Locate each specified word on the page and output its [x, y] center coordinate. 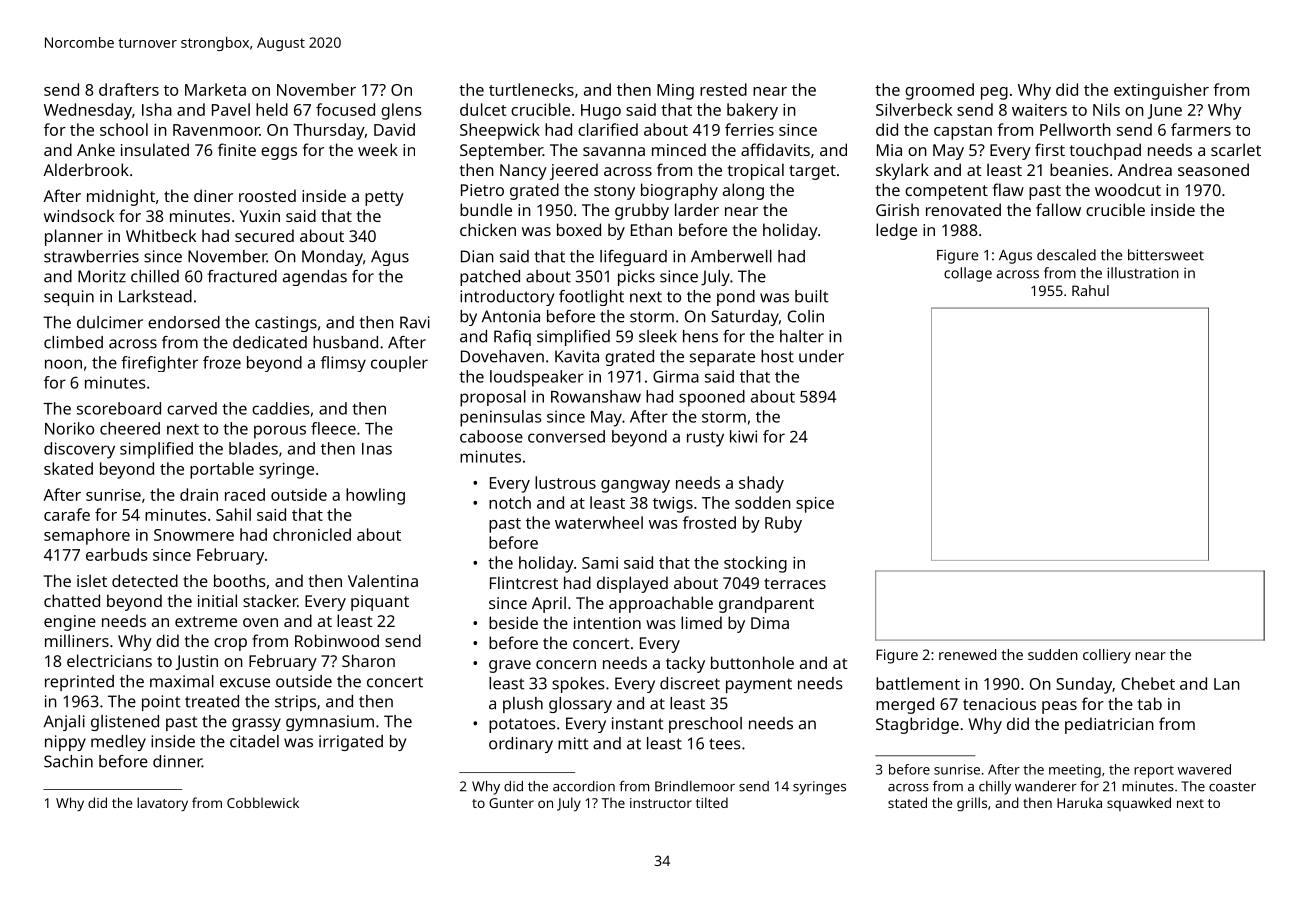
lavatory [162, 804]
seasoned [1213, 169]
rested [723, 89]
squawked [1139, 804]
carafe [67, 514]
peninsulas [500, 418]
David [394, 129]
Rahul [1090, 290]
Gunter [511, 803]
